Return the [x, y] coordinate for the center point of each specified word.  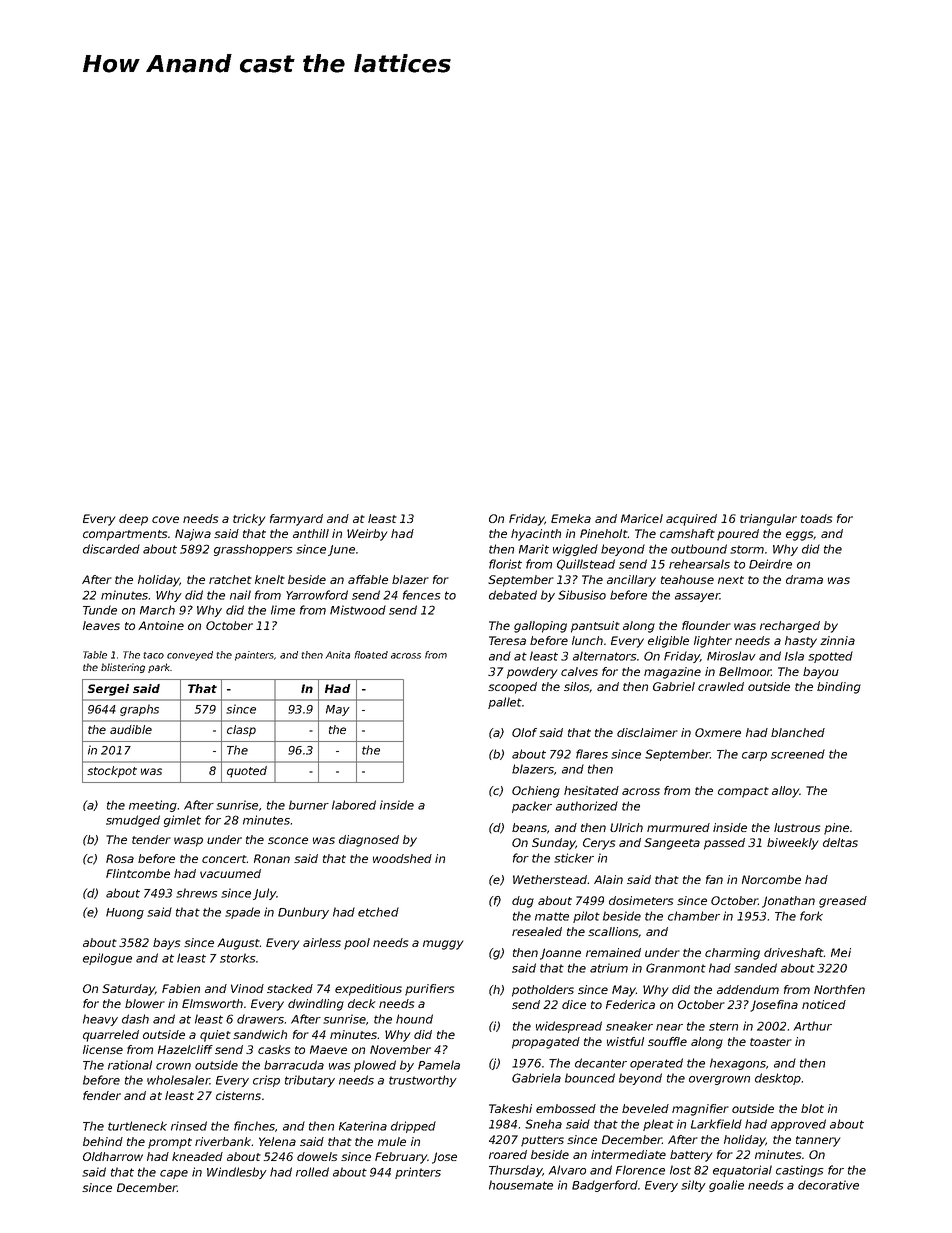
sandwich [260, 1034]
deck [361, 1003]
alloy [785, 792]
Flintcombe [138, 873]
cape [174, 1174]
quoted [247, 772]
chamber [694, 916]
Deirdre [770, 564]
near [669, 1027]
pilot [586, 917]
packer [532, 807]
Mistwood [358, 610]
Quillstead [586, 564]
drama [804, 579]
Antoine [161, 625]
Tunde [100, 610]
